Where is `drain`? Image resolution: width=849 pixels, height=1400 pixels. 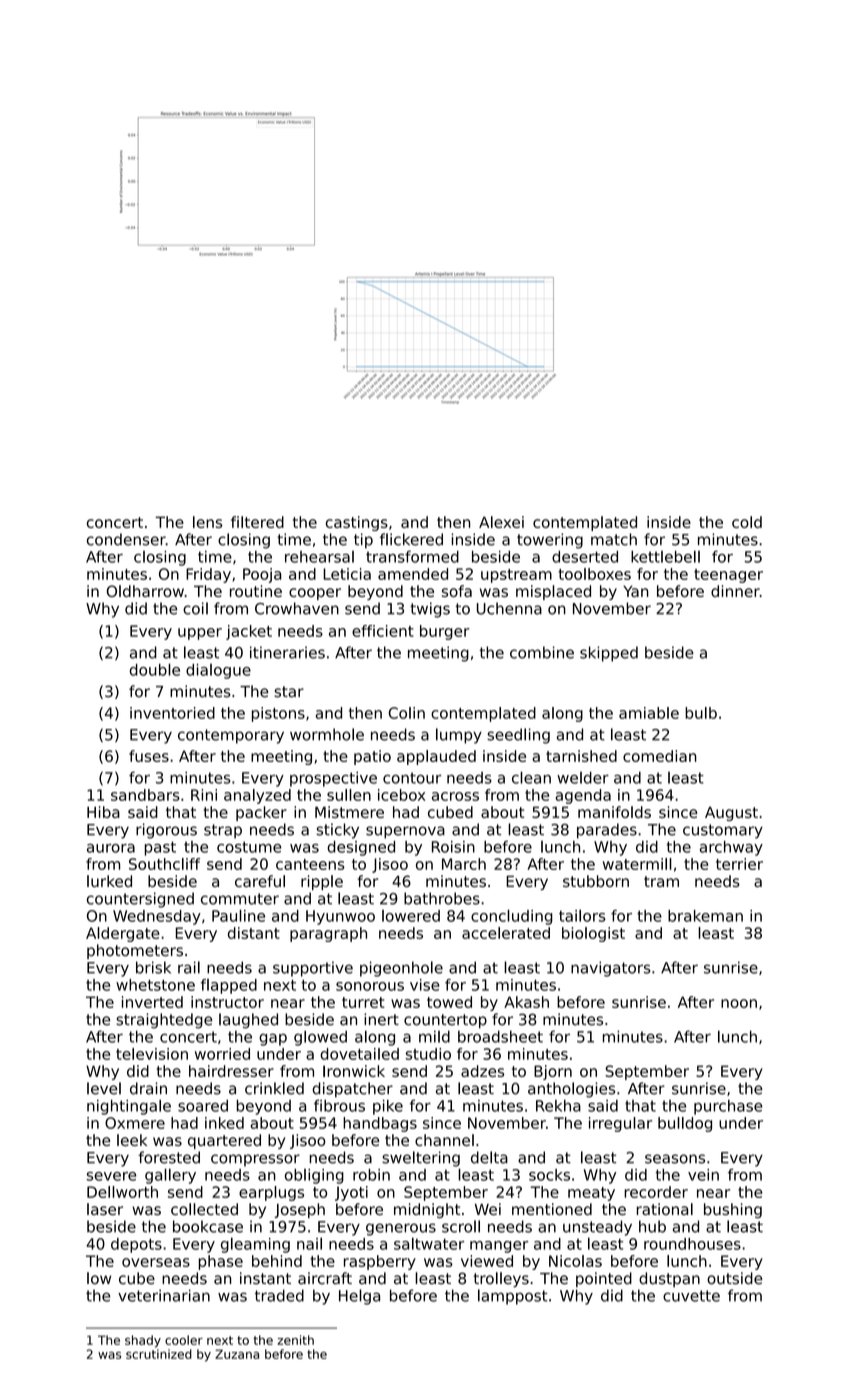
drain is located at coordinates (148, 1088).
